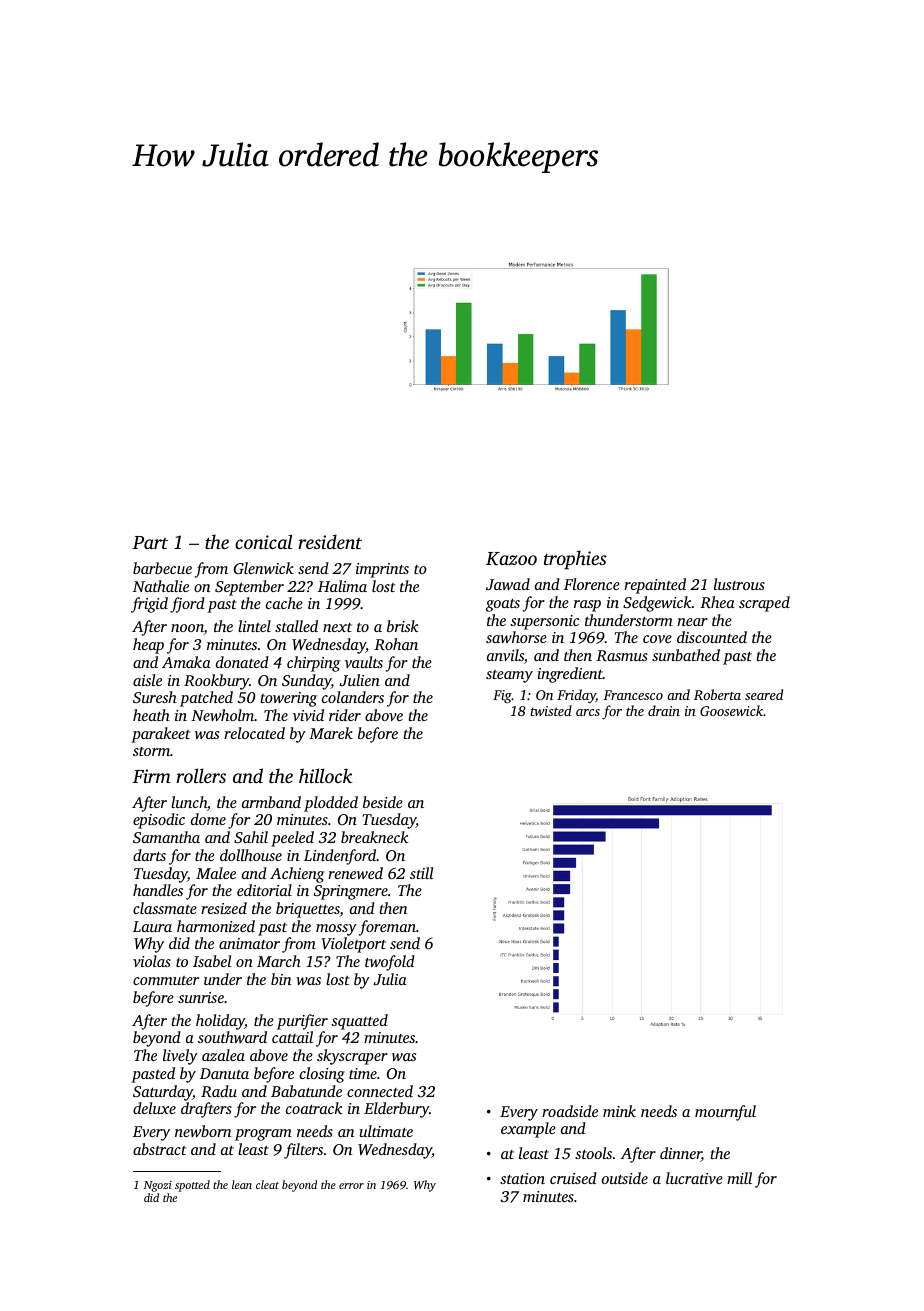 This page has height=1311, width=924. Describe the element at coordinates (152, 776) in the page. I see `Firm` at that location.
